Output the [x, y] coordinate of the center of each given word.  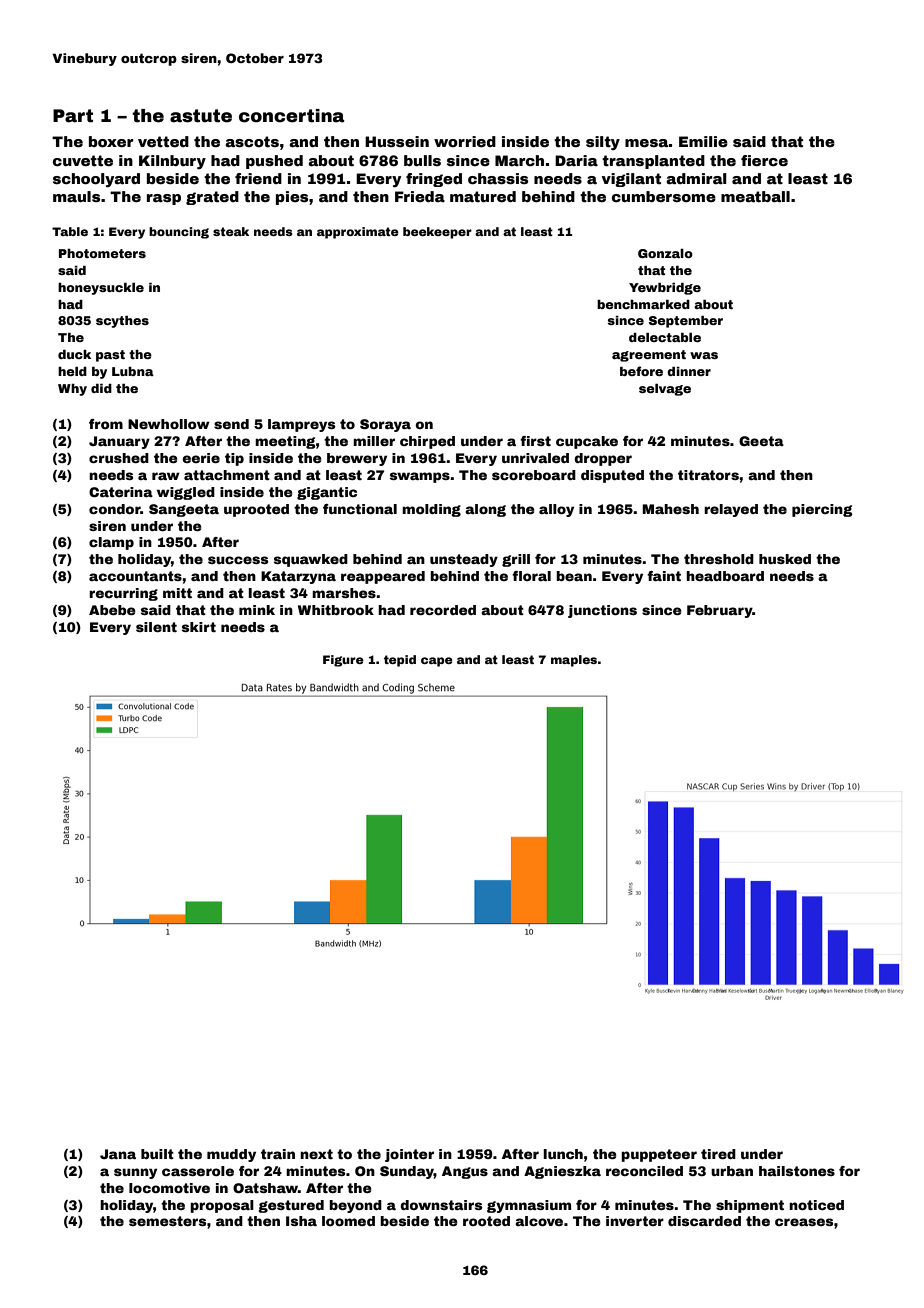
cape [437, 662]
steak [231, 231]
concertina [291, 116]
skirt [199, 627]
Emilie [703, 141]
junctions [602, 611]
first [535, 441]
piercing [822, 510]
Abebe [112, 610]
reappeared [383, 577]
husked [785, 559]
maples [574, 661]
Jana [118, 1154]
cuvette [83, 160]
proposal [222, 1206]
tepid [400, 661]
